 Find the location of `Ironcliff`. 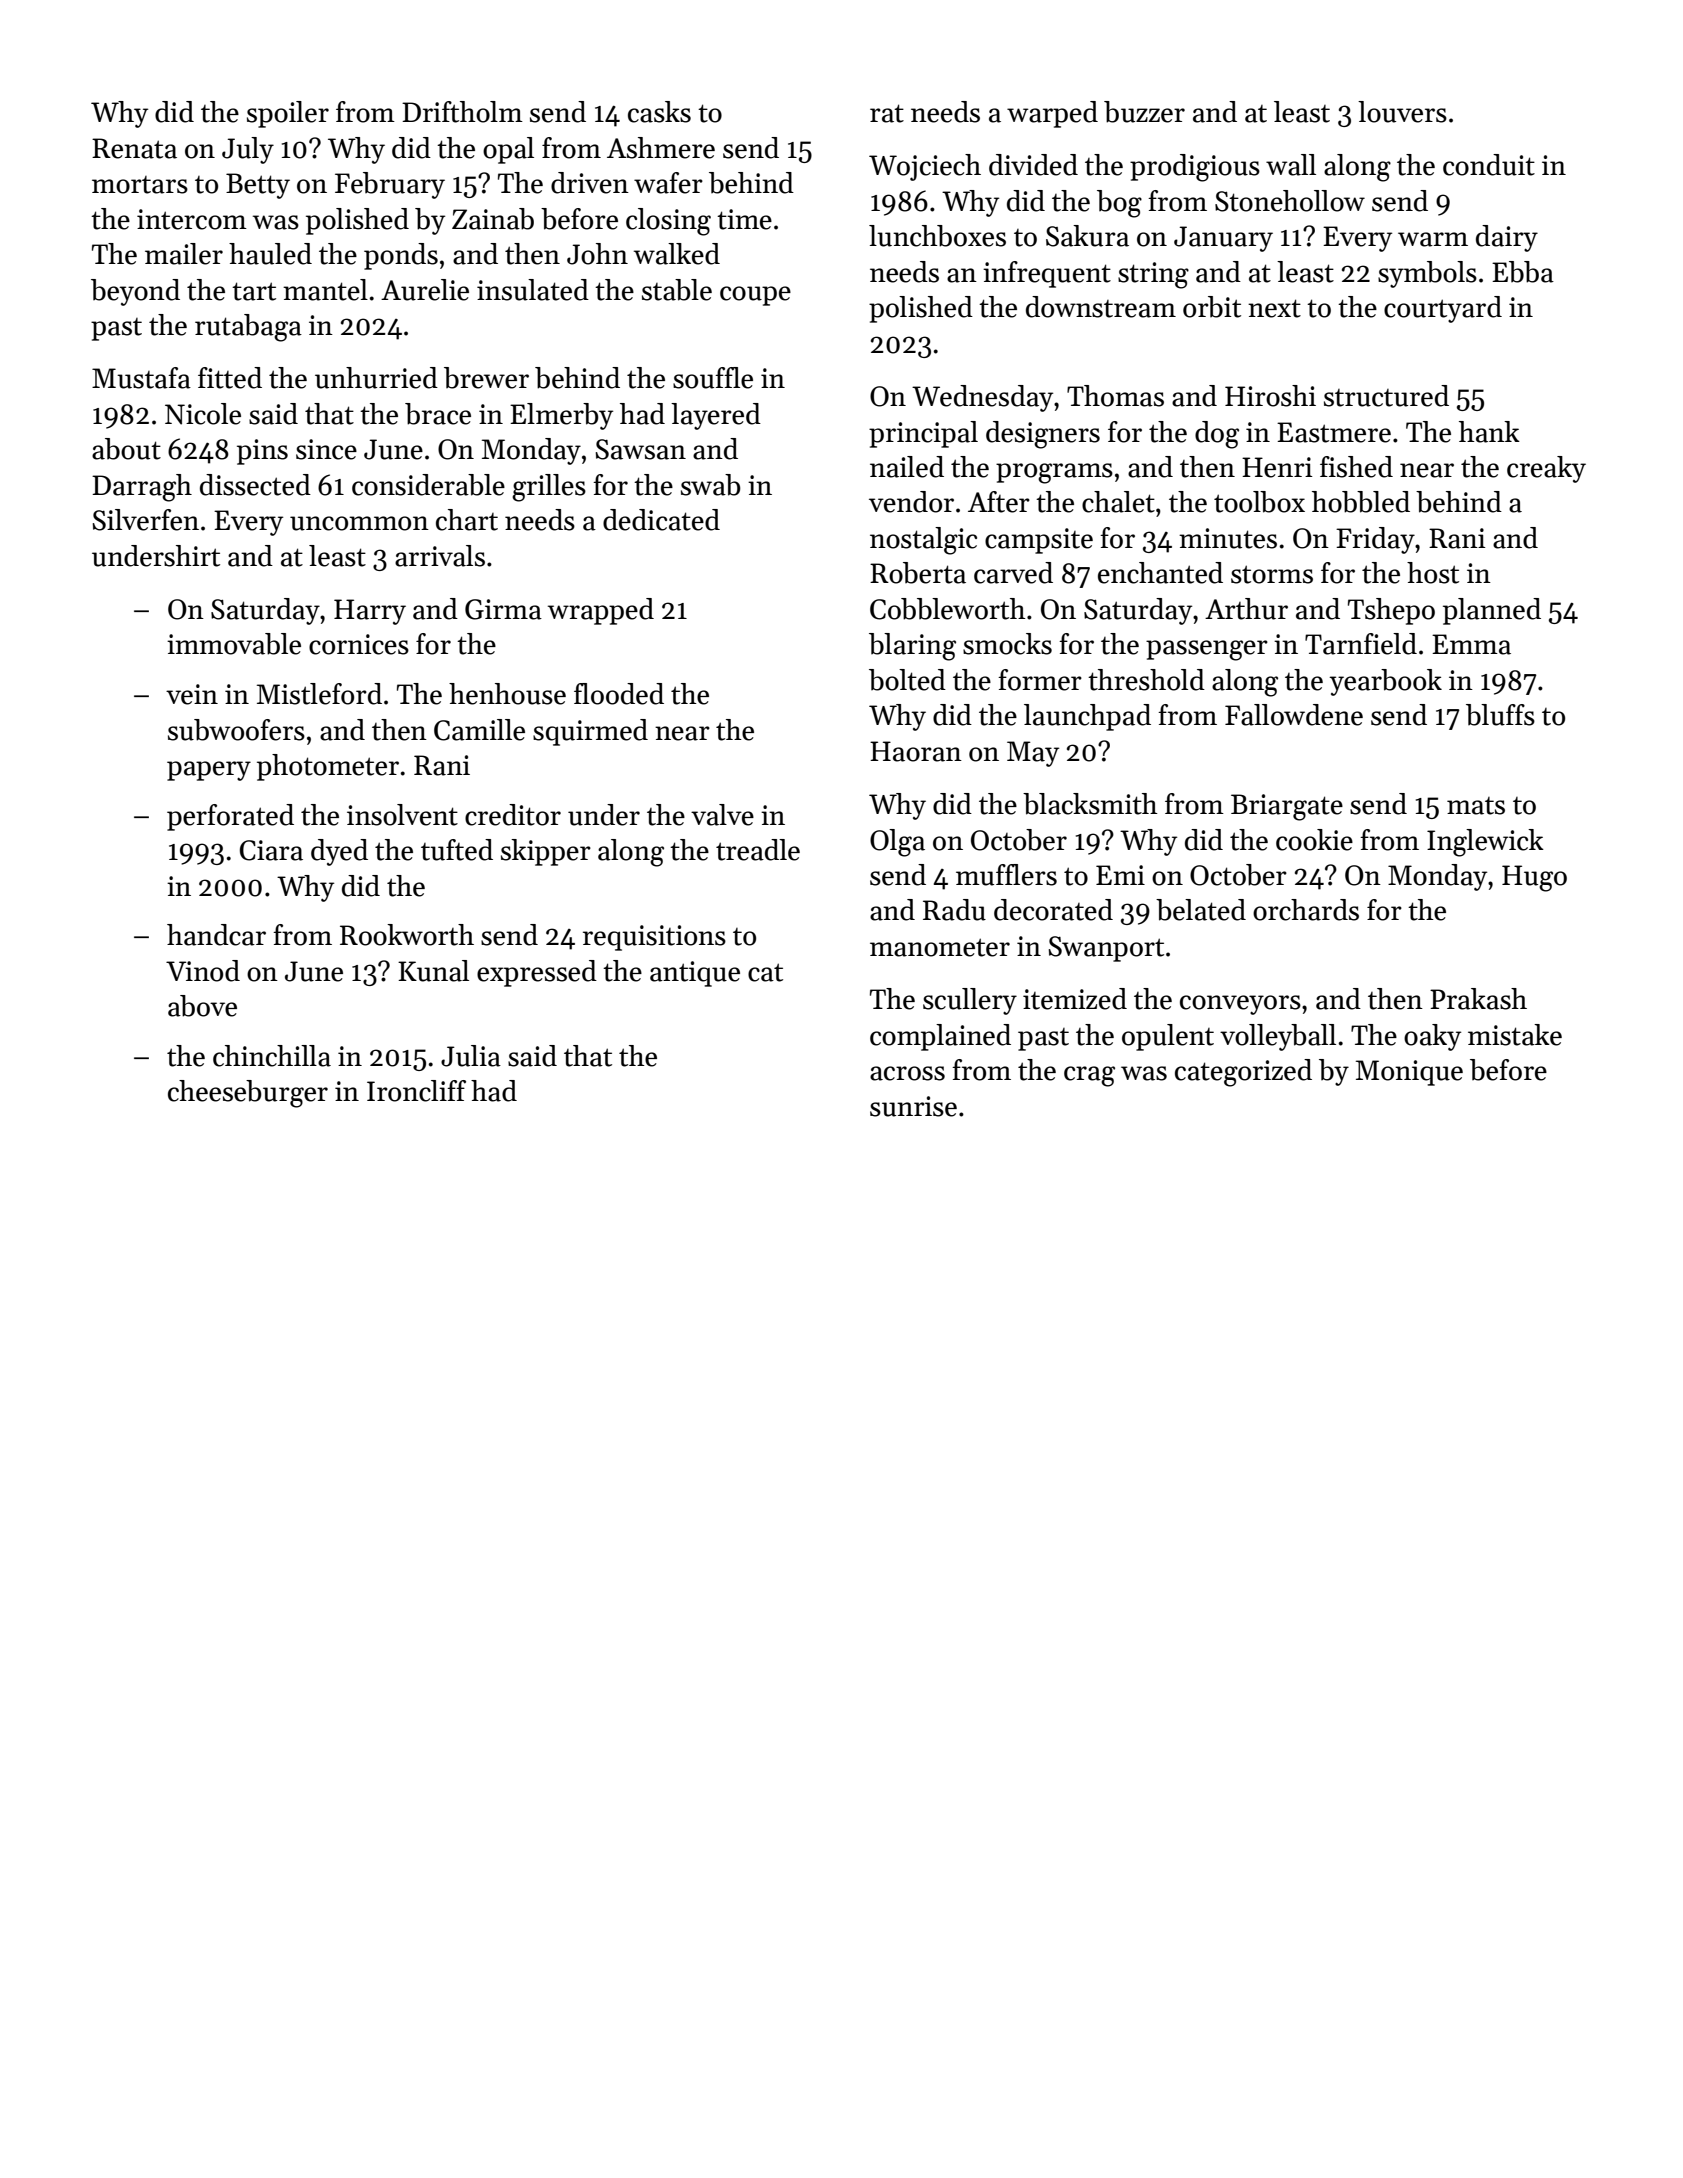

Ironcliff is located at coordinates (416, 1091).
